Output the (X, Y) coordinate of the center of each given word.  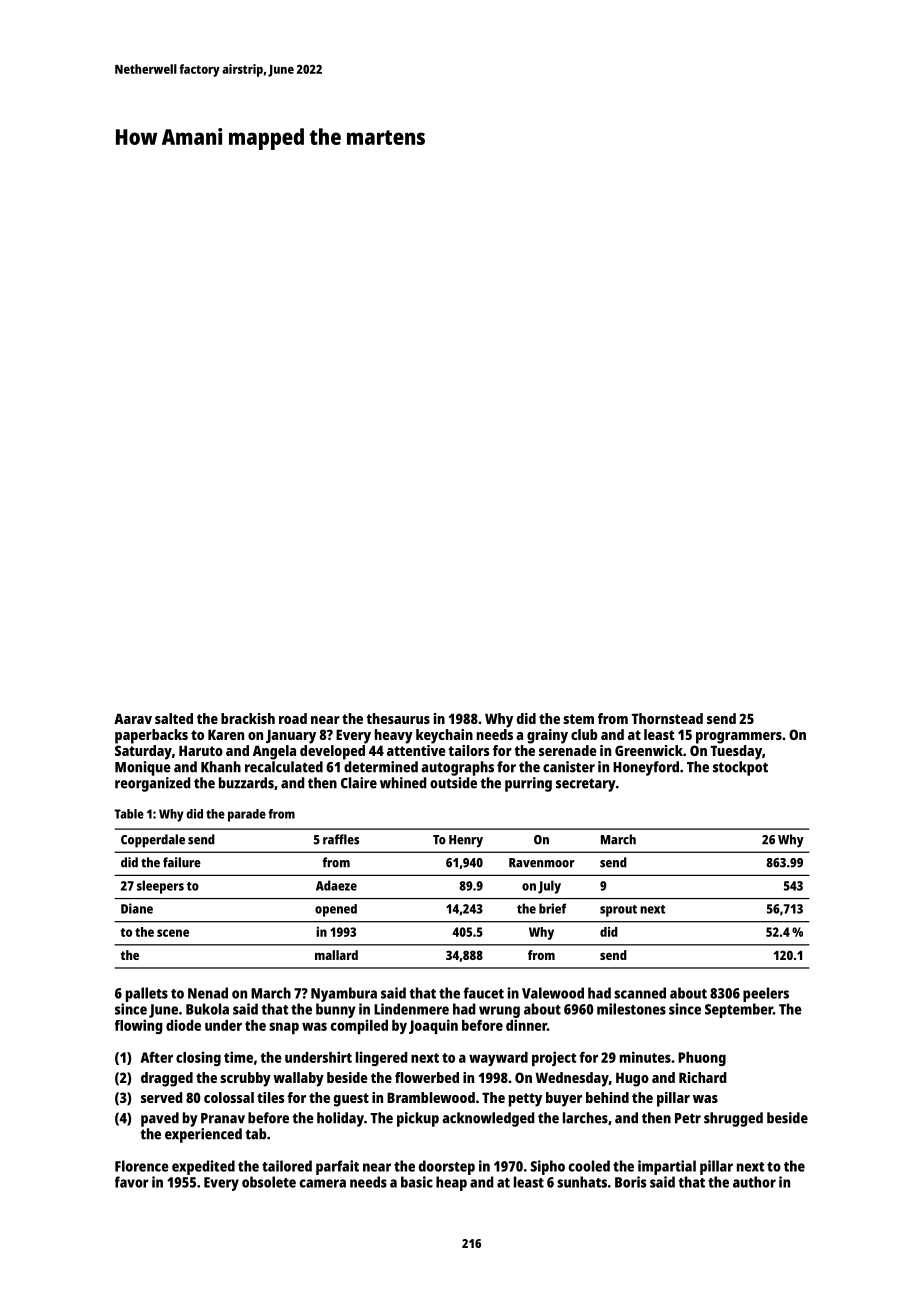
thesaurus (398, 718)
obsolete (269, 1182)
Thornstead (667, 718)
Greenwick (649, 750)
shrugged (733, 1119)
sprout (618, 911)
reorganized (153, 784)
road (293, 718)
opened (336, 910)
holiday (340, 1119)
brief (552, 908)
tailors (469, 750)
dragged (167, 1079)
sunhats (582, 1182)
